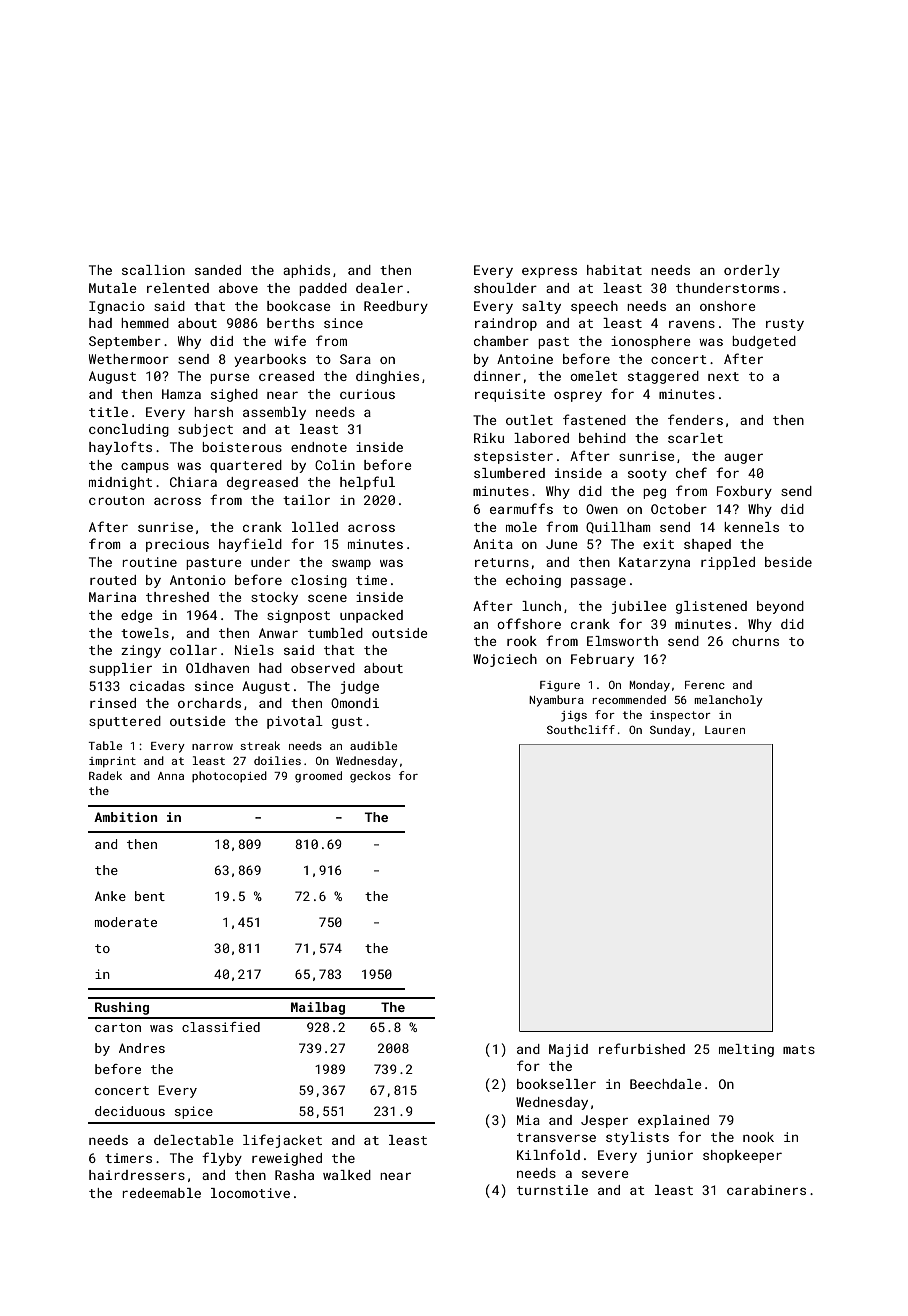 This document has height=1316, width=908. I want to click on melting, so click(746, 1050).
